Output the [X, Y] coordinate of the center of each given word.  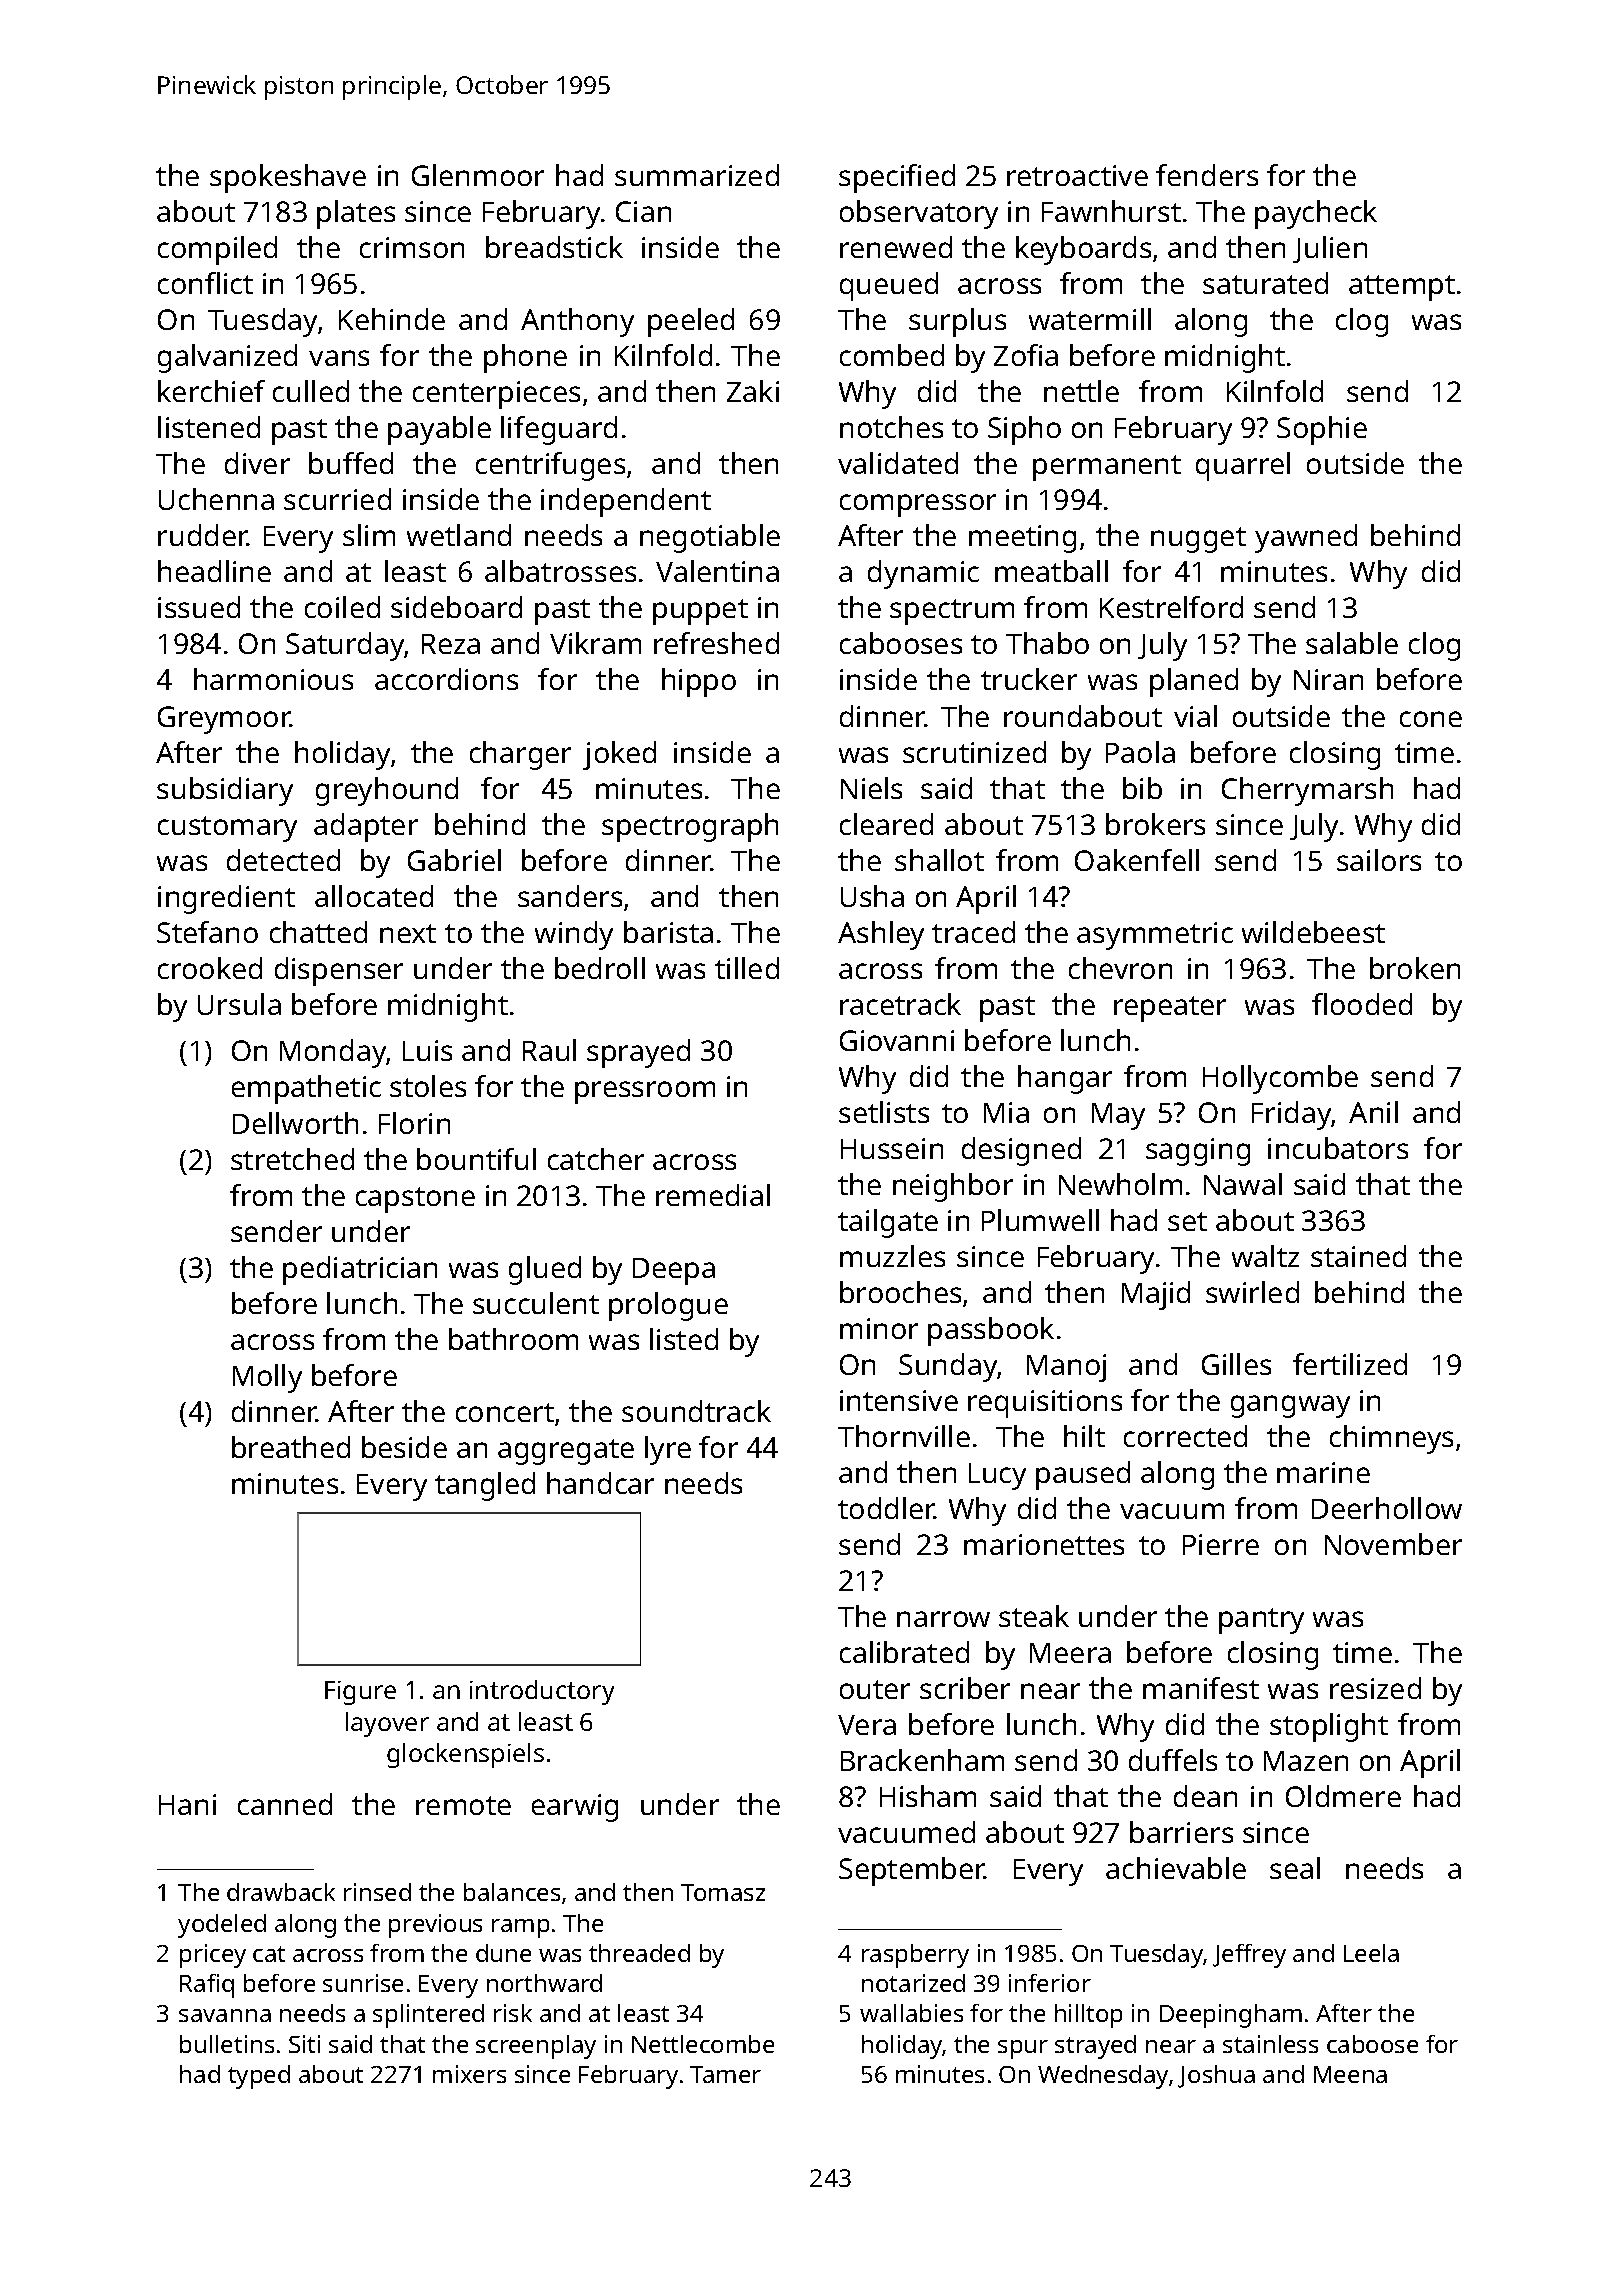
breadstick [554, 247]
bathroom [513, 1339]
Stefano [207, 932]
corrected [1185, 1436]
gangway [1290, 1406]
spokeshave [288, 178]
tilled [747, 968]
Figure [360, 1693]
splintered [428, 2016]
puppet [700, 612]
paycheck [1316, 214]
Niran [1328, 679]
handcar [600, 1483]
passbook [991, 1331]
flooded [1362, 1004]
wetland [459, 535]
